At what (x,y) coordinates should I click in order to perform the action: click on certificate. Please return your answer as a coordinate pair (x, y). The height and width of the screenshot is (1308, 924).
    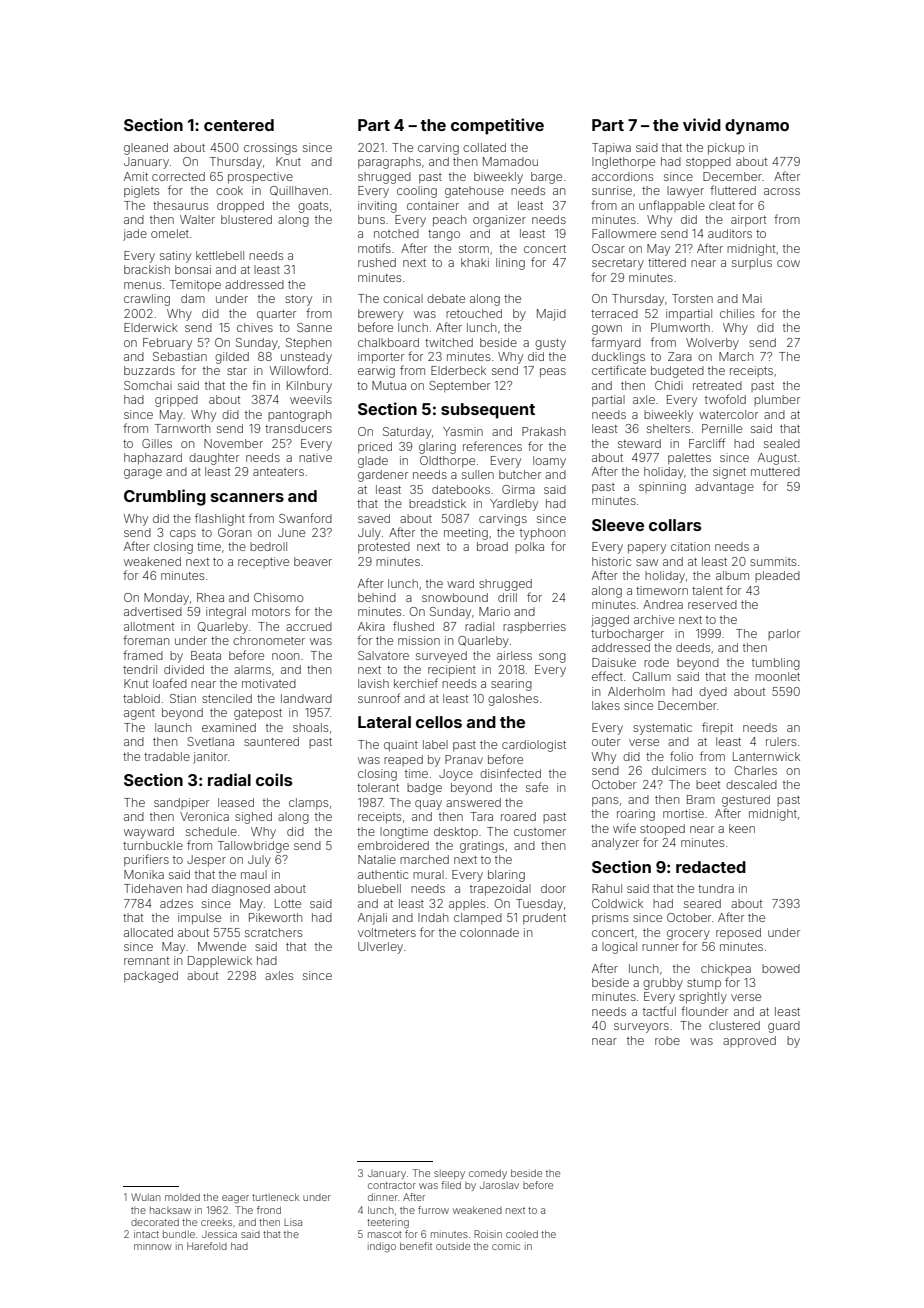
    Looking at the image, I should click on (619, 370).
